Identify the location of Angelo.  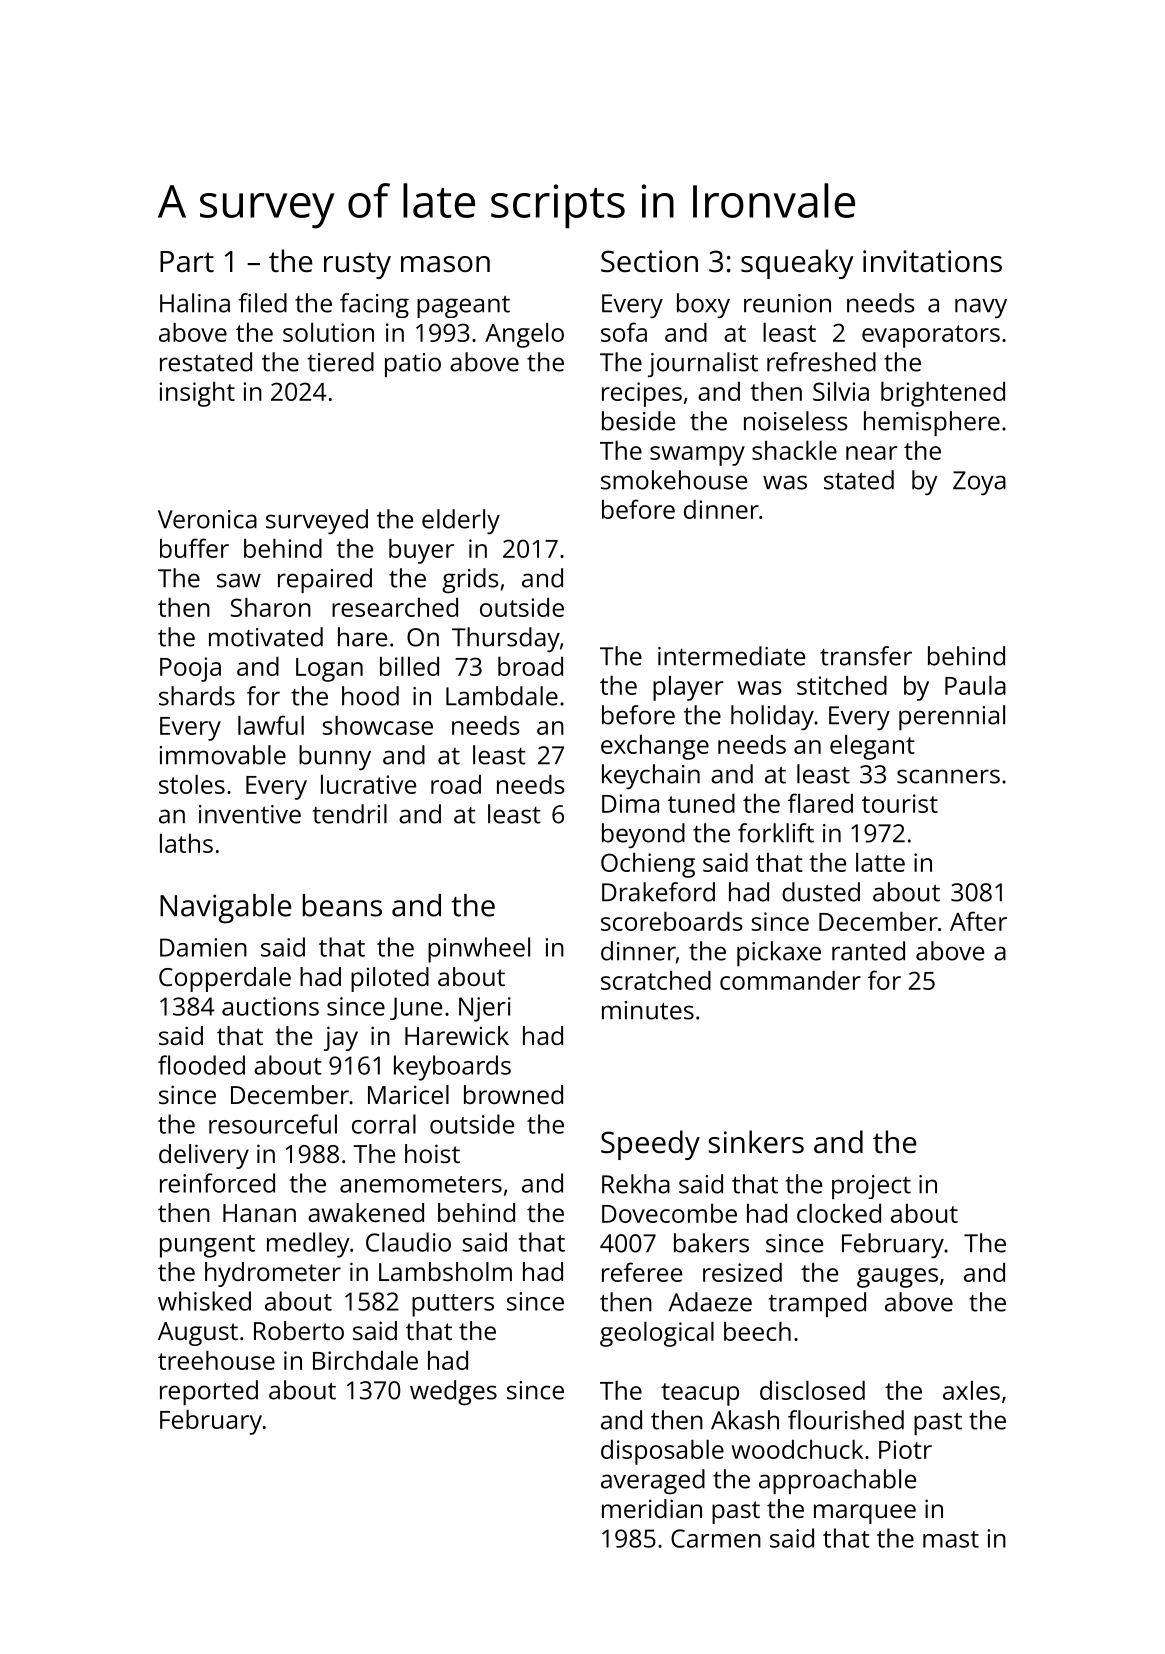
(524, 335).
